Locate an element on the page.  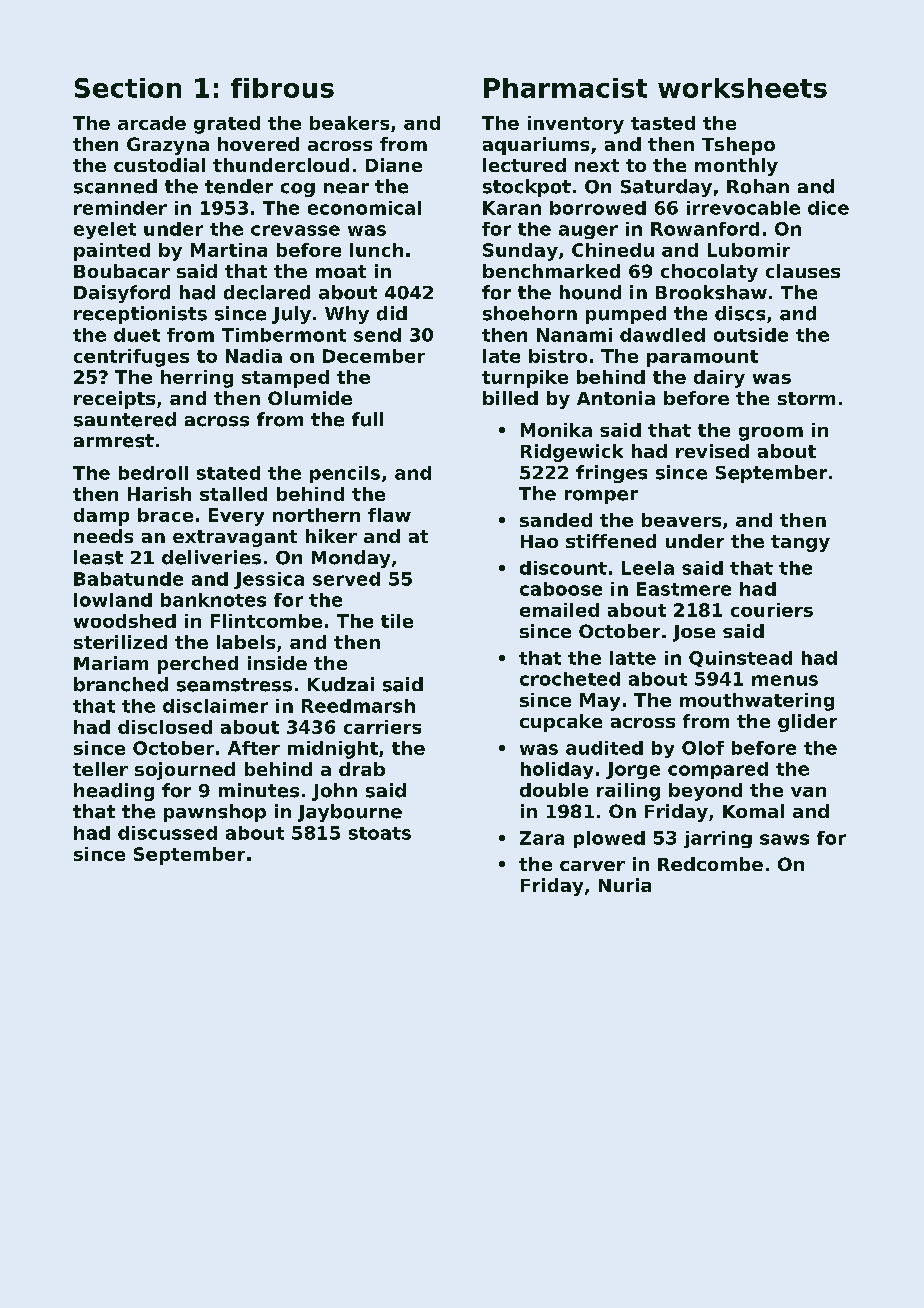
Tshepo is located at coordinates (738, 146).
